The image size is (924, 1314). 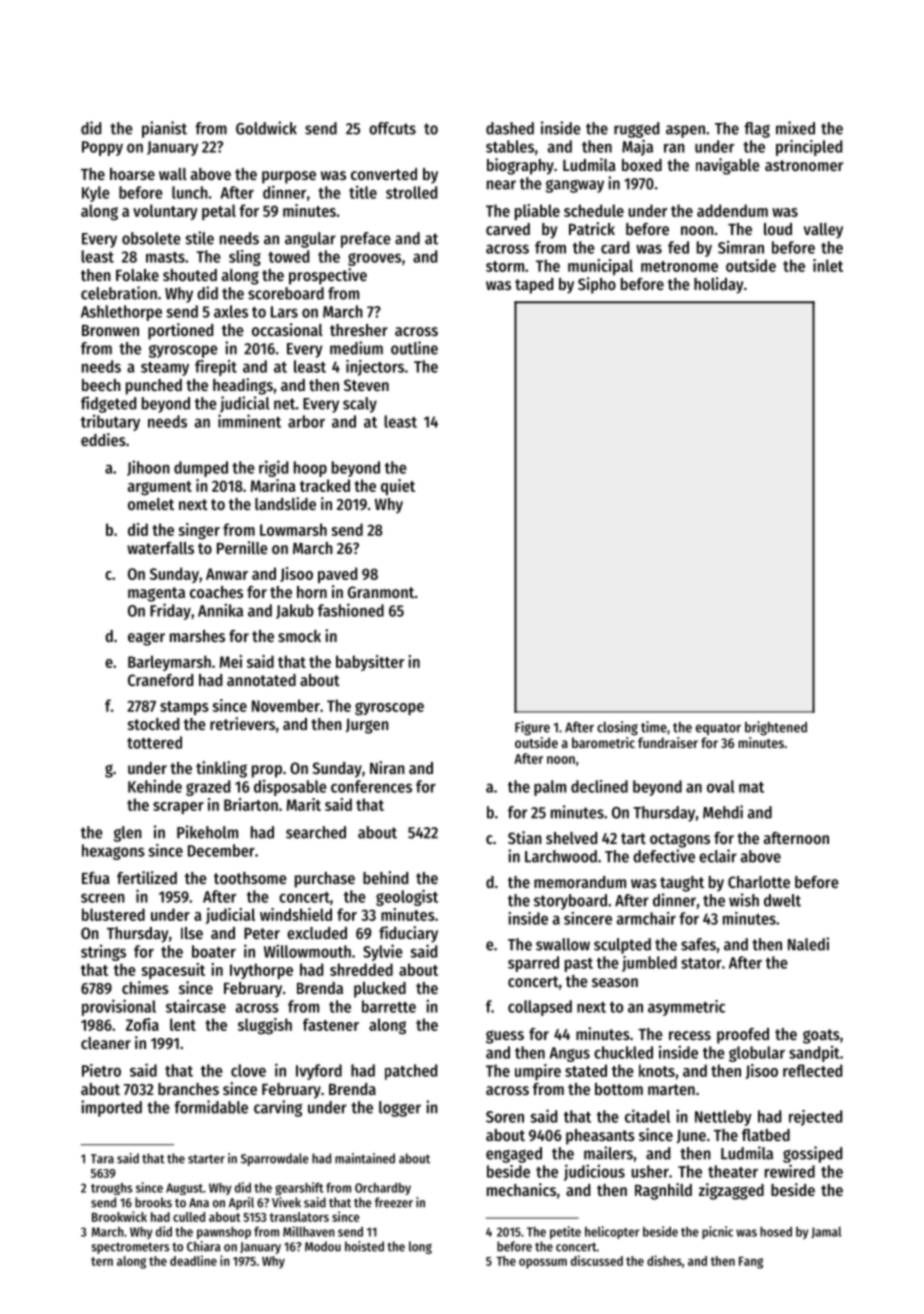 What do you see at coordinates (96, 878) in the screenshot?
I see `Efua` at bounding box center [96, 878].
